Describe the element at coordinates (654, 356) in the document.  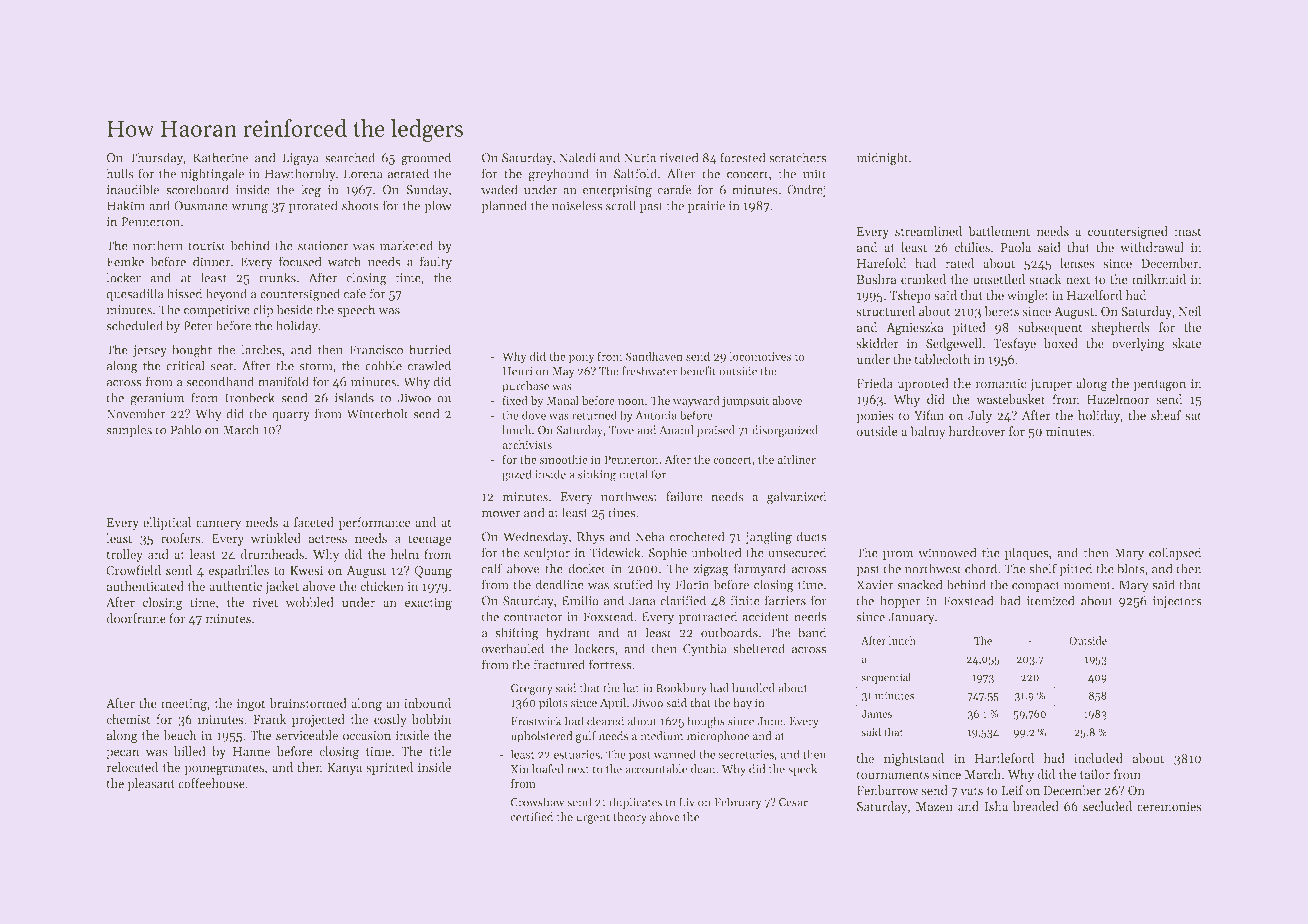
I see `Sandhaven` at that location.
